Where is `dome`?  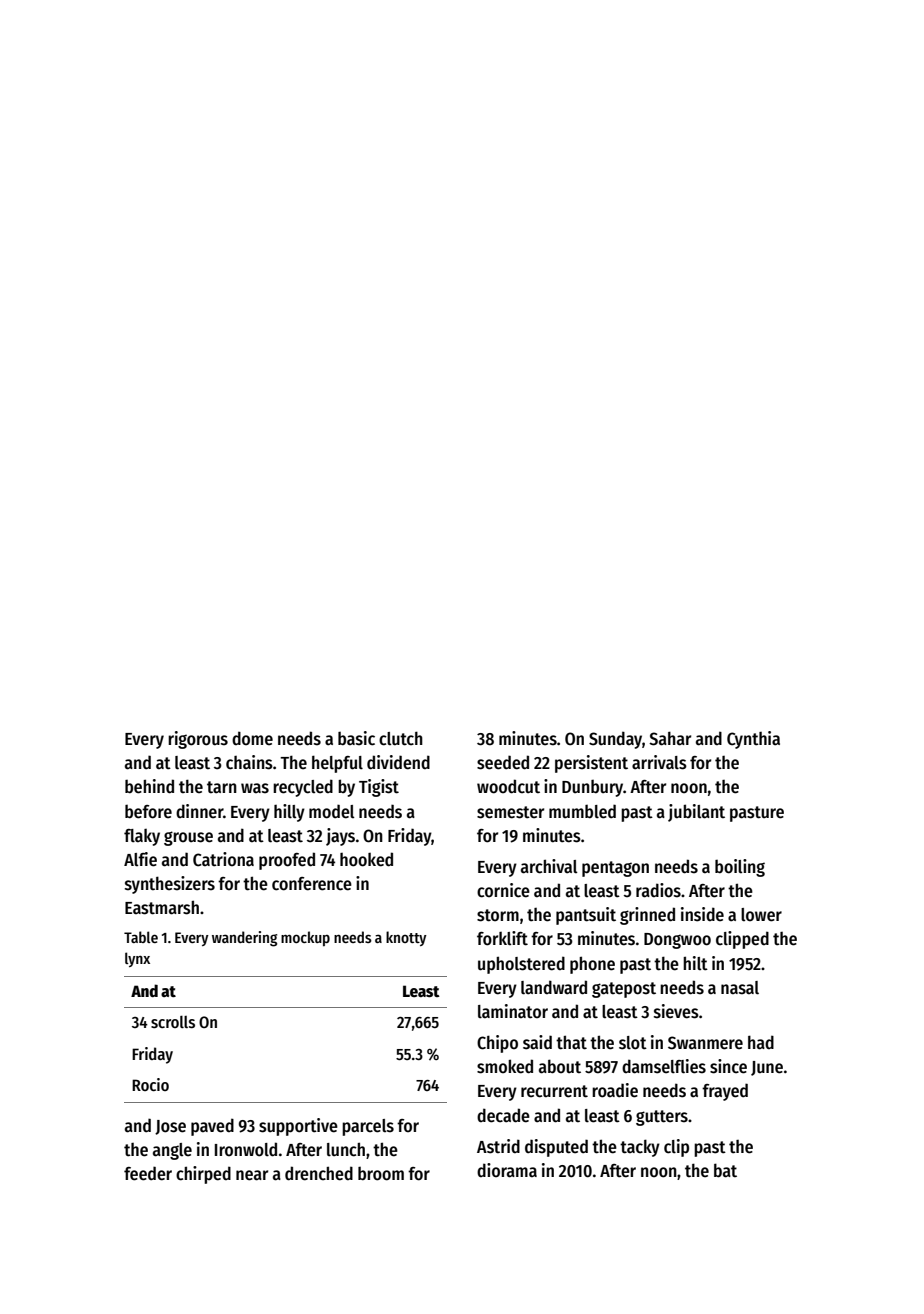 dome is located at coordinates (252, 738).
